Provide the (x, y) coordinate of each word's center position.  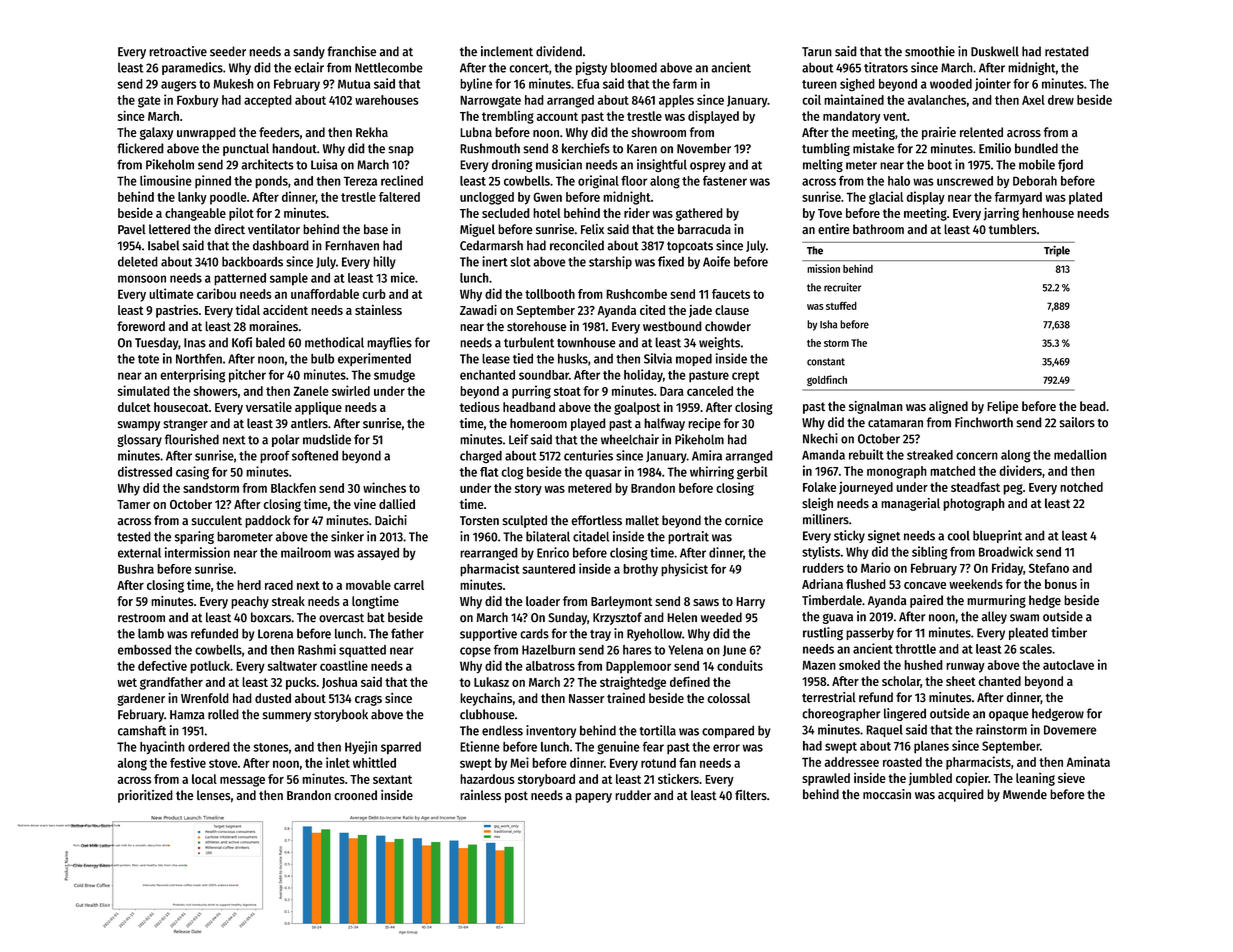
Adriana (822, 584)
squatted (362, 651)
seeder (228, 51)
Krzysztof (617, 618)
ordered (209, 747)
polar (285, 440)
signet (884, 536)
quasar (603, 474)
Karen (642, 149)
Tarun (817, 52)
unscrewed (965, 181)
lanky (192, 198)
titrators (886, 67)
